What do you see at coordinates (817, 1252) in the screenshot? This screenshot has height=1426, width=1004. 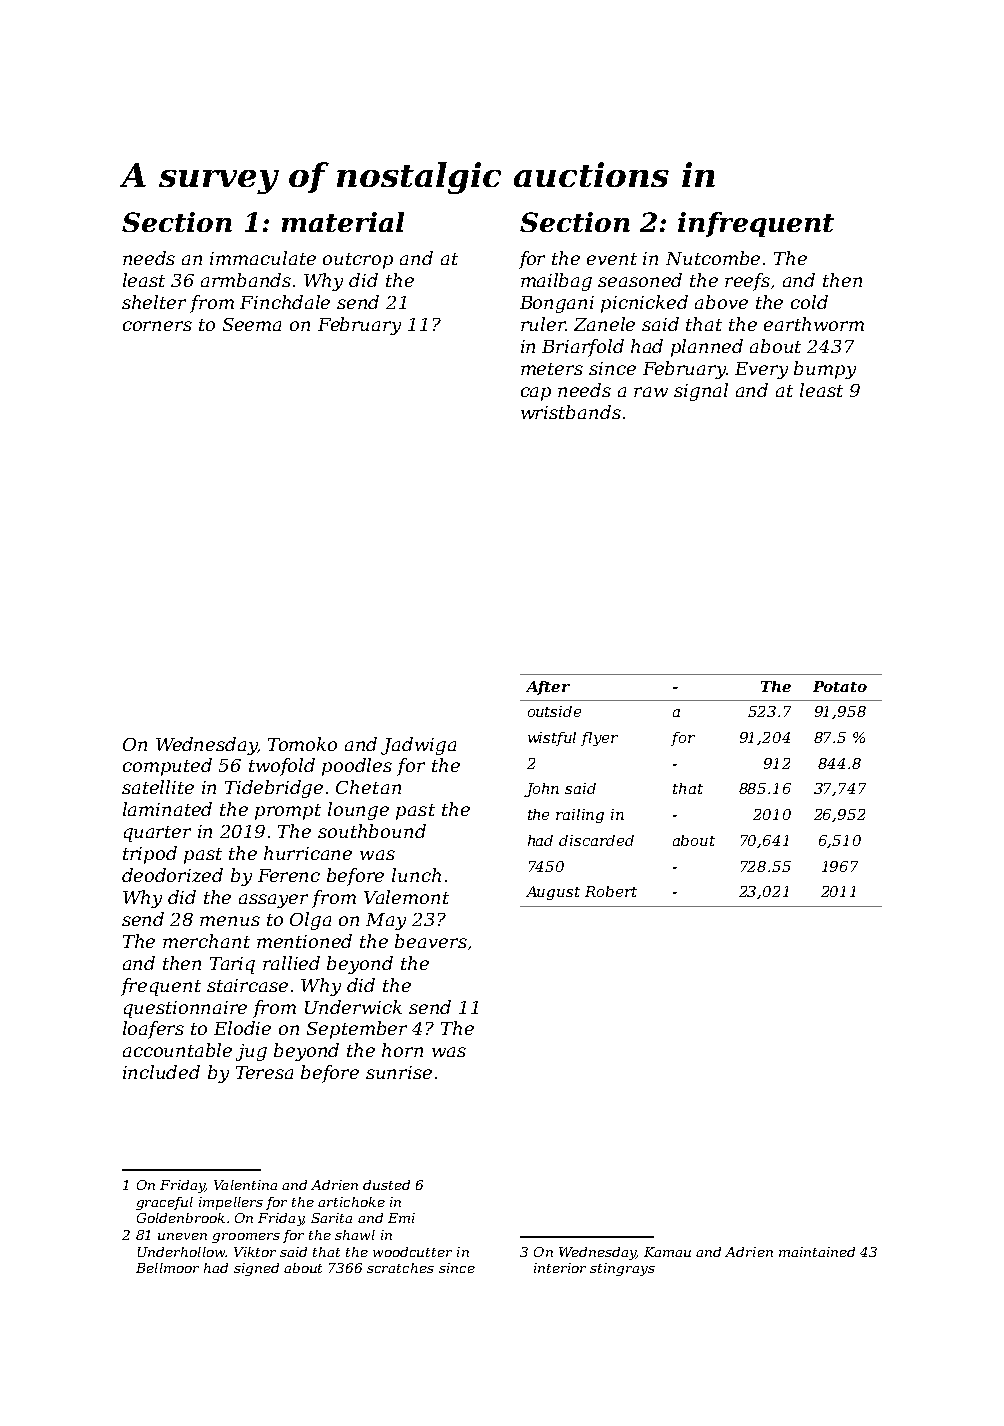 I see `maintained` at bounding box center [817, 1252].
